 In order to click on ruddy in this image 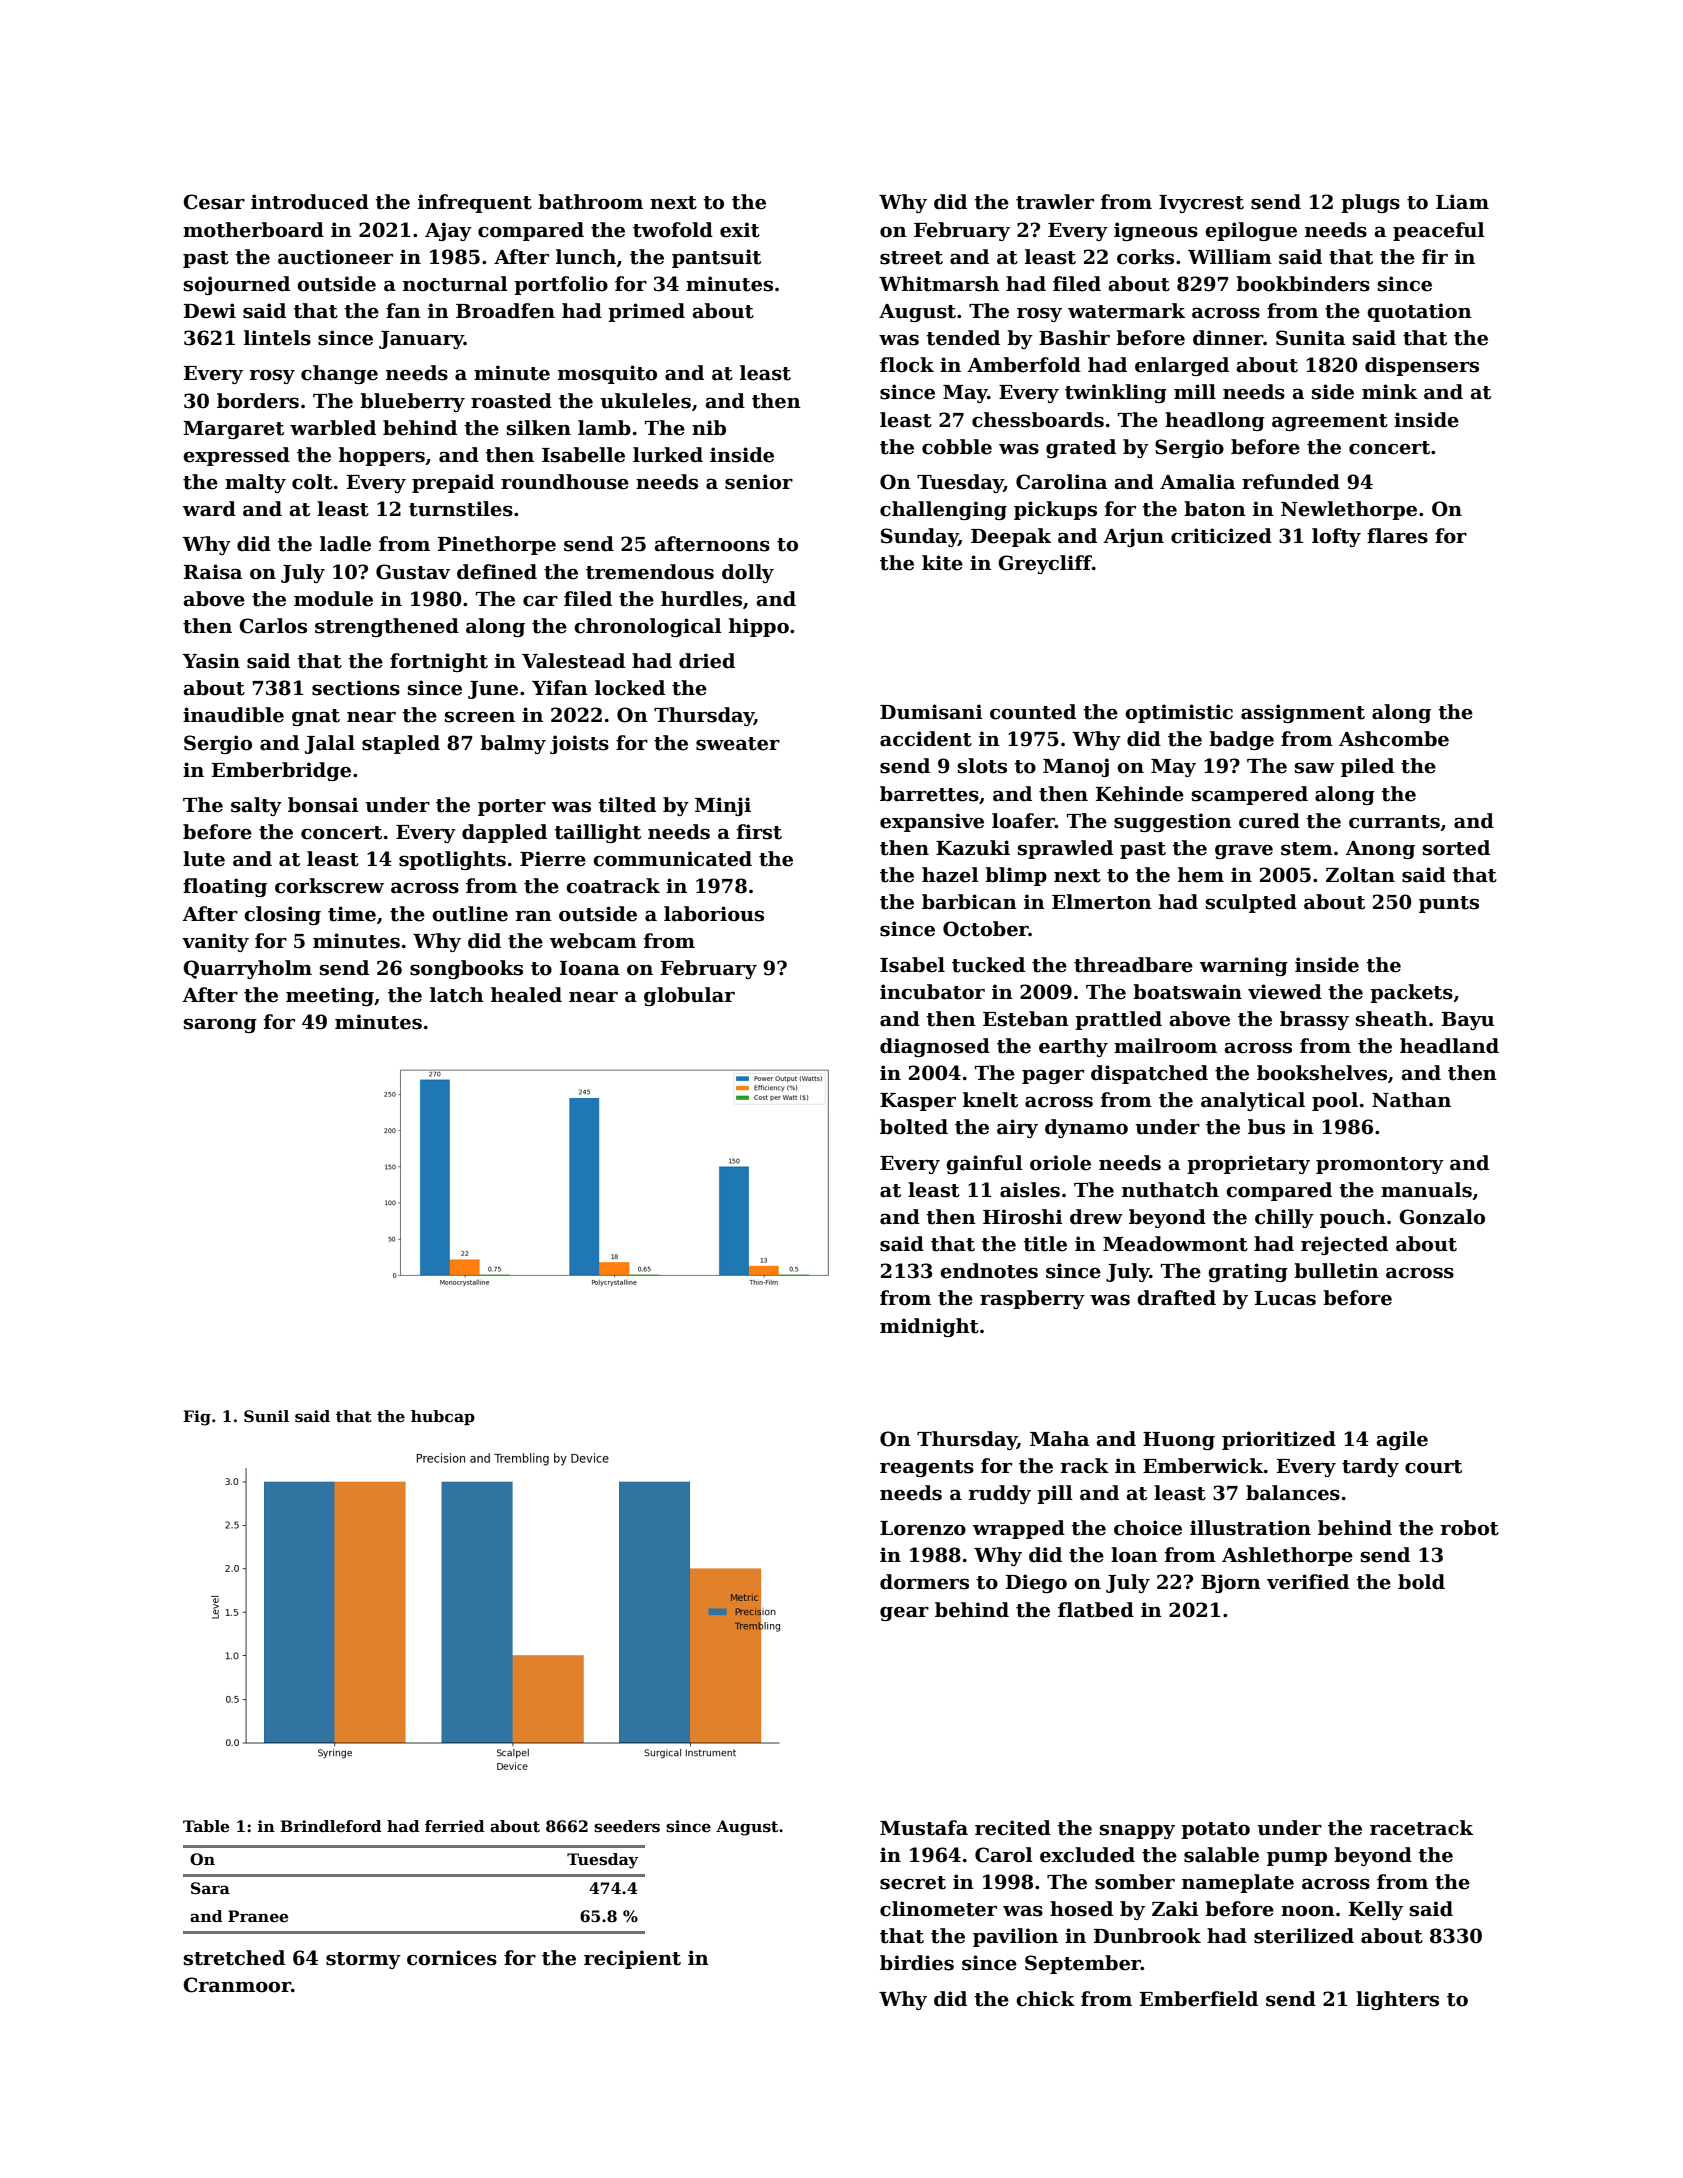, I will do `click(1000, 1494)`.
